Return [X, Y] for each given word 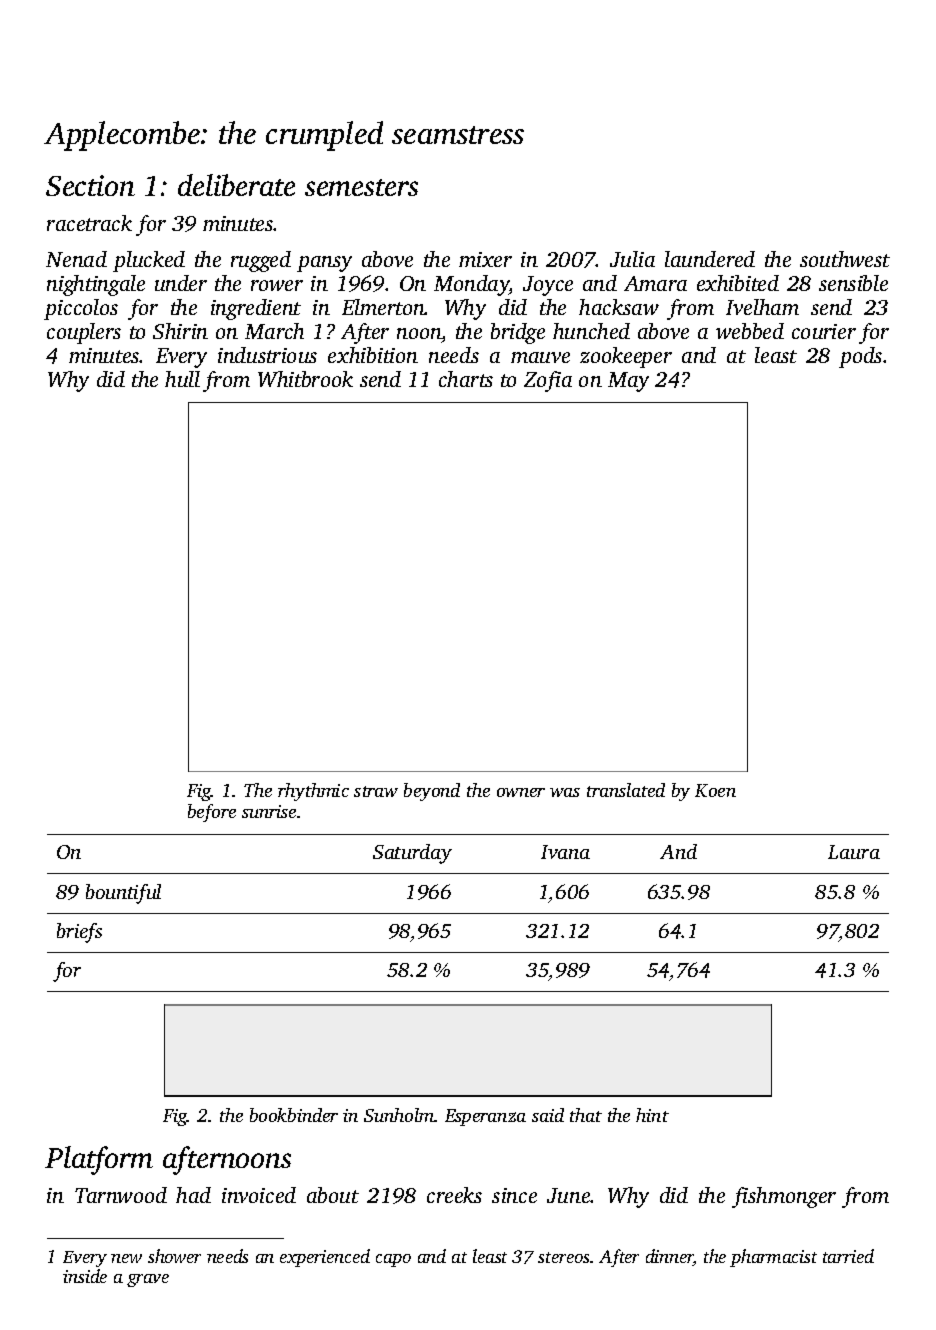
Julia [632, 259]
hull [182, 379]
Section [90, 185]
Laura [854, 852]
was [565, 792]
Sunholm [399, 1115]
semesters [361, 187]
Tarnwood [121, 1195]
